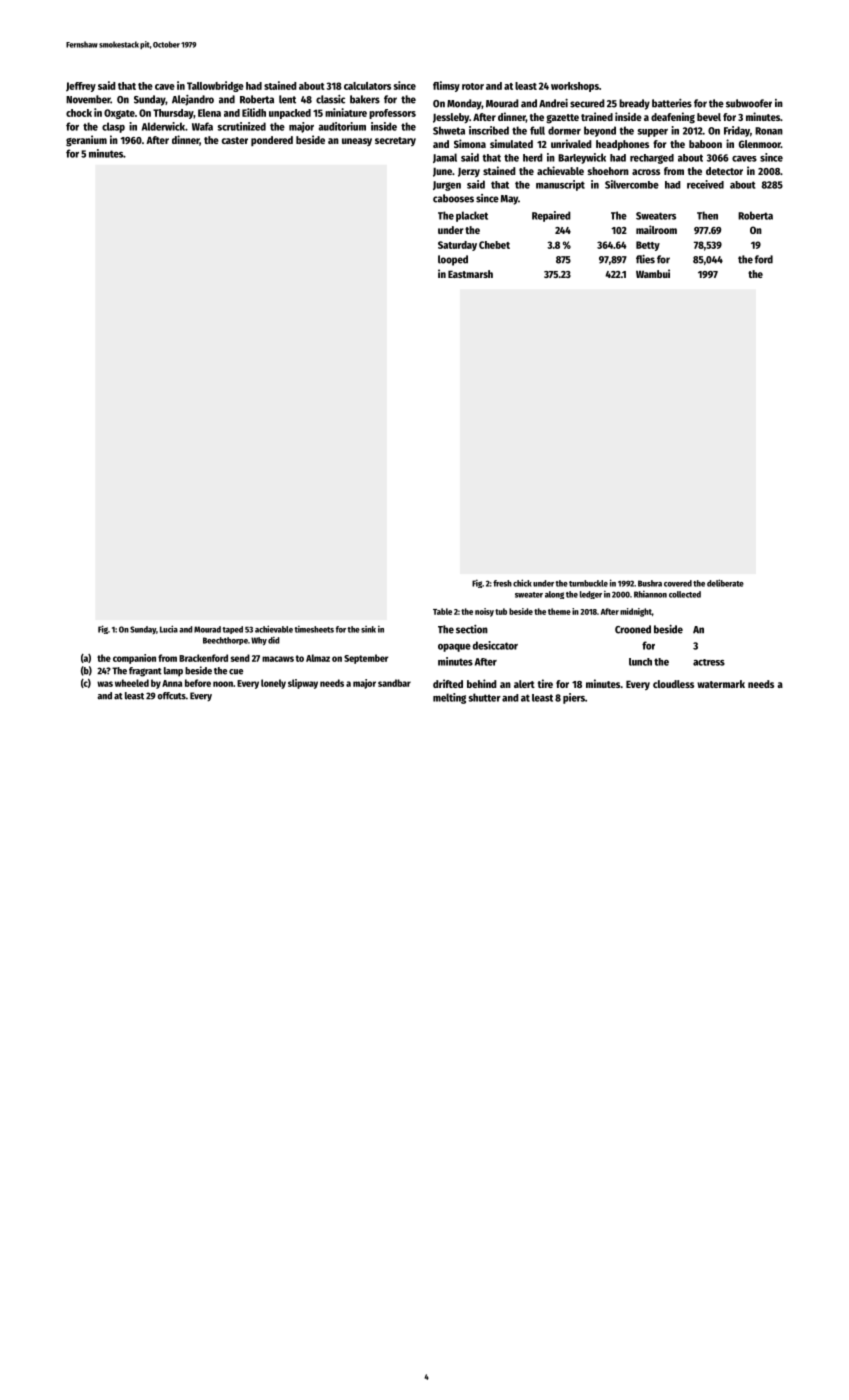 This screenshot has width=849, height=1400. I want to click on Lucia, so click(169, 629).
